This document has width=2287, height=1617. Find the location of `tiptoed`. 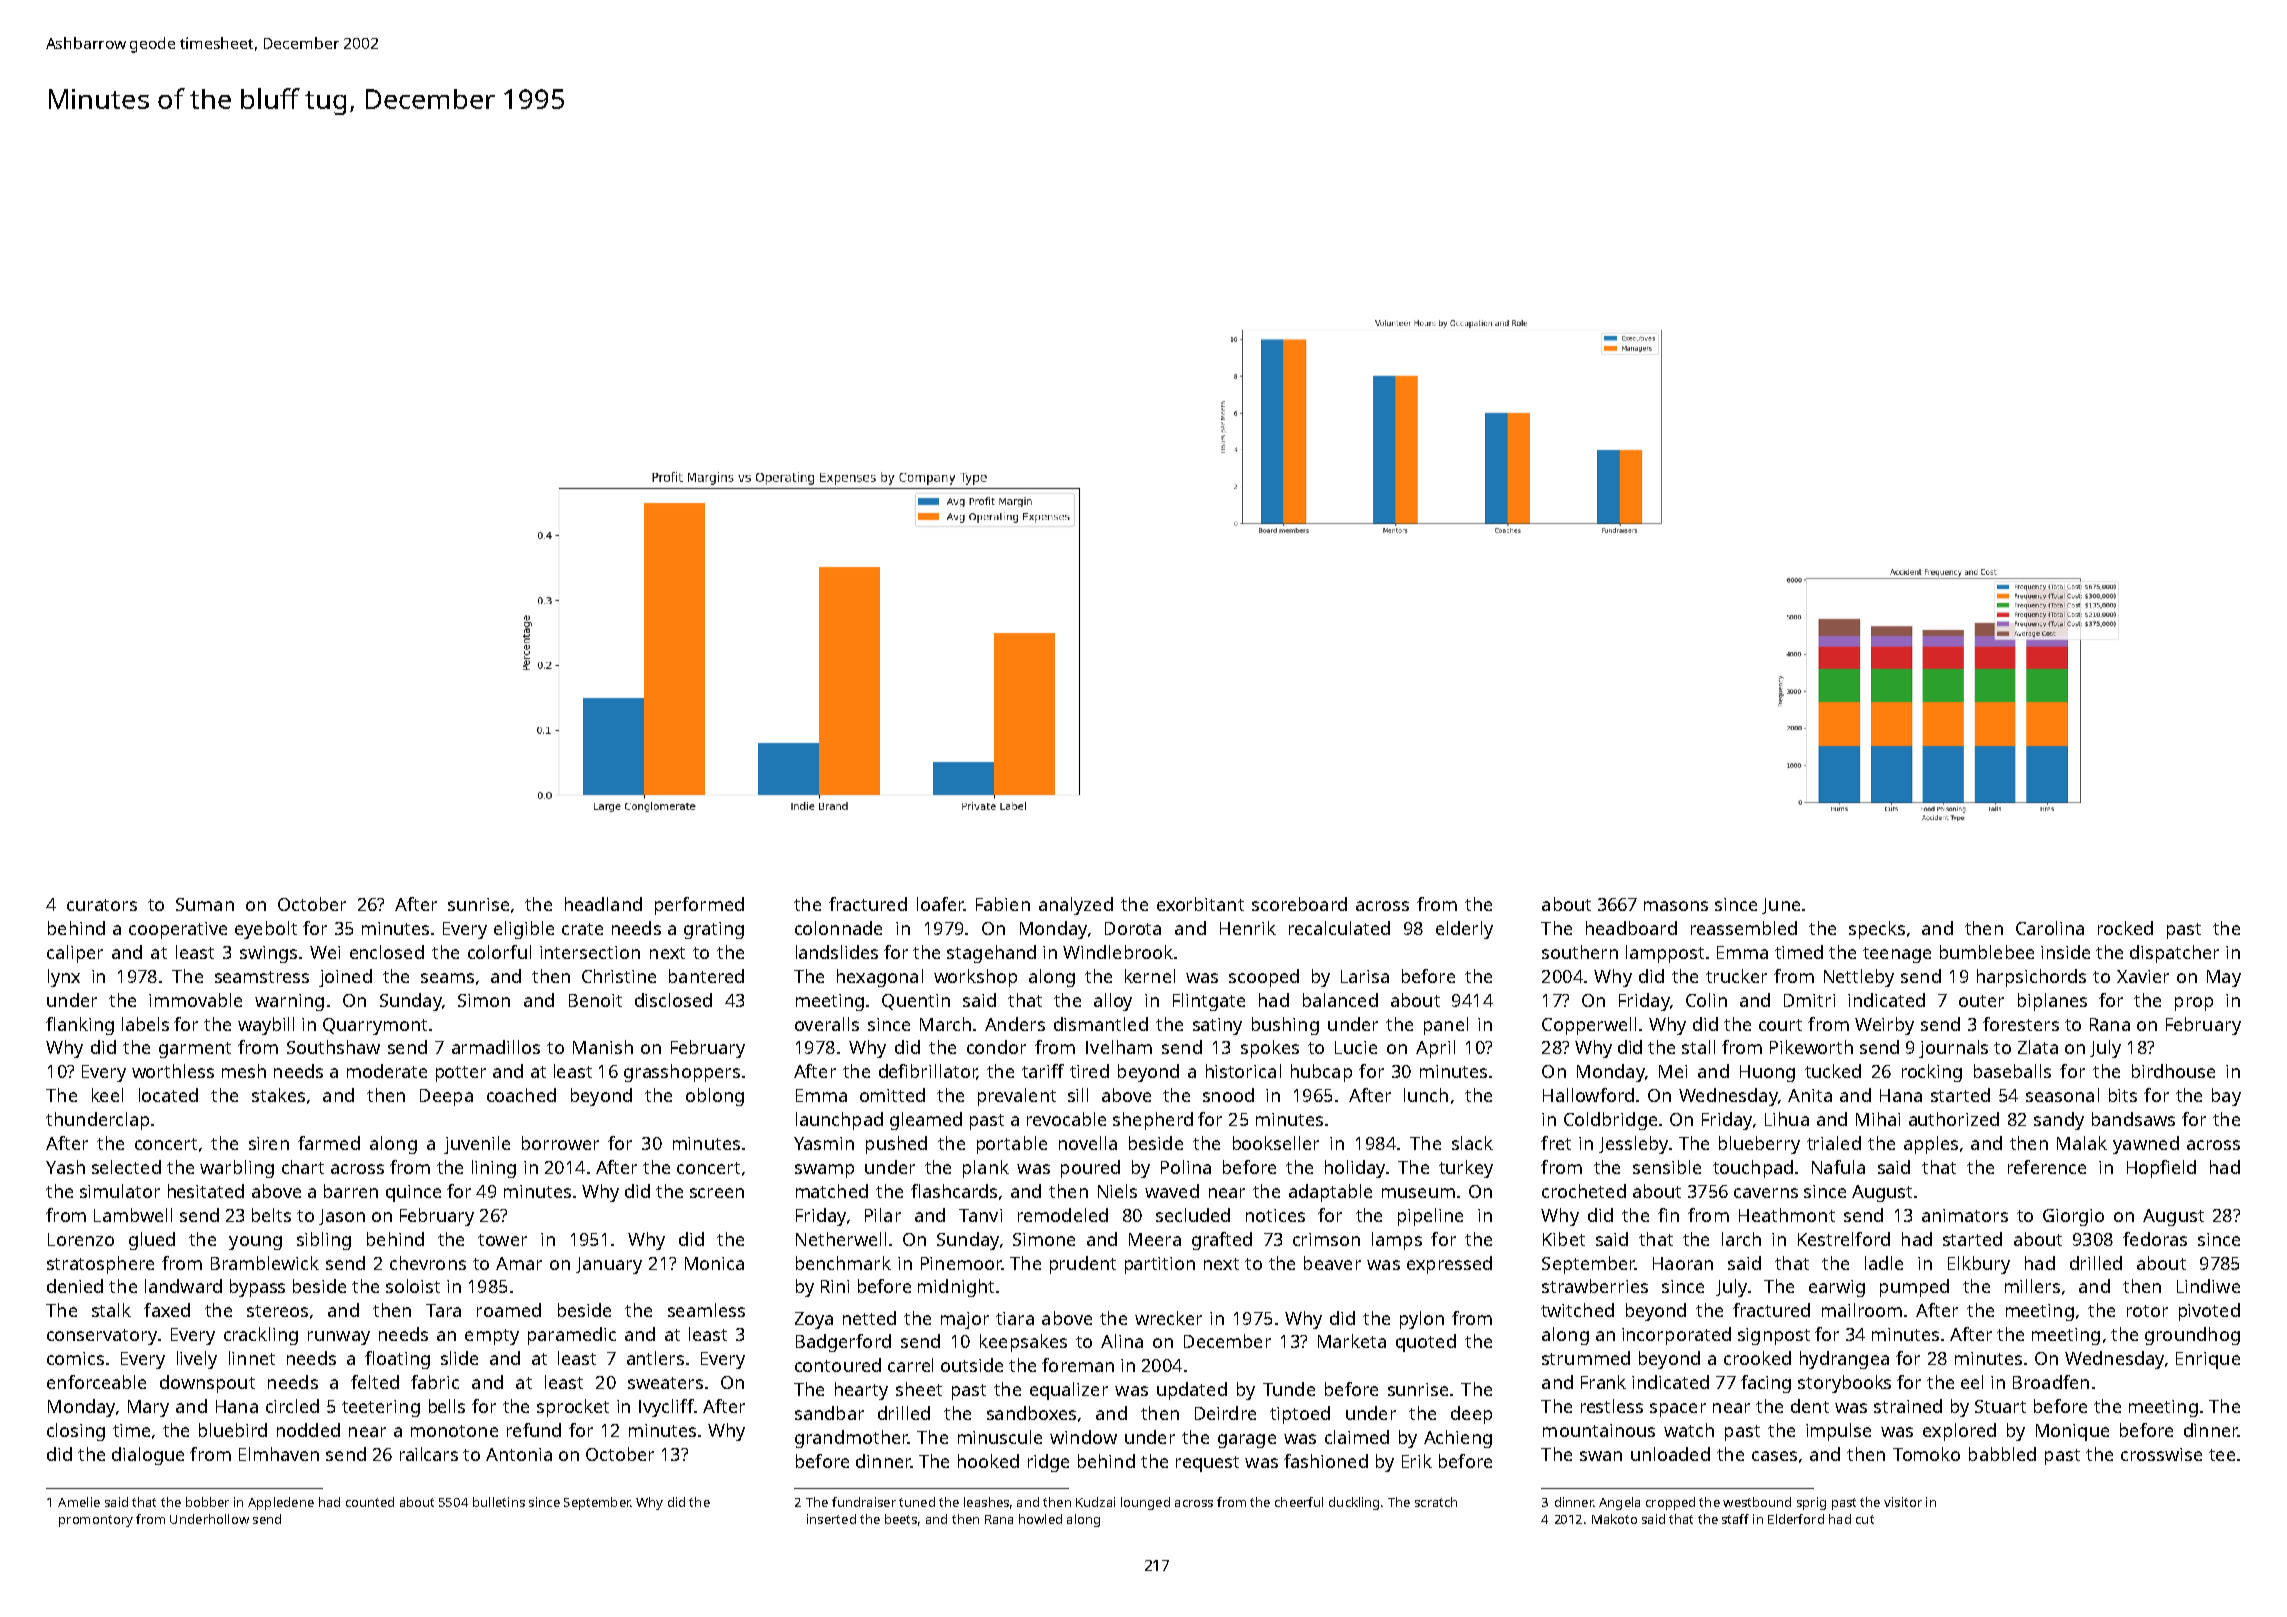

tiptoed is located at coordinates (1300, 1415).
